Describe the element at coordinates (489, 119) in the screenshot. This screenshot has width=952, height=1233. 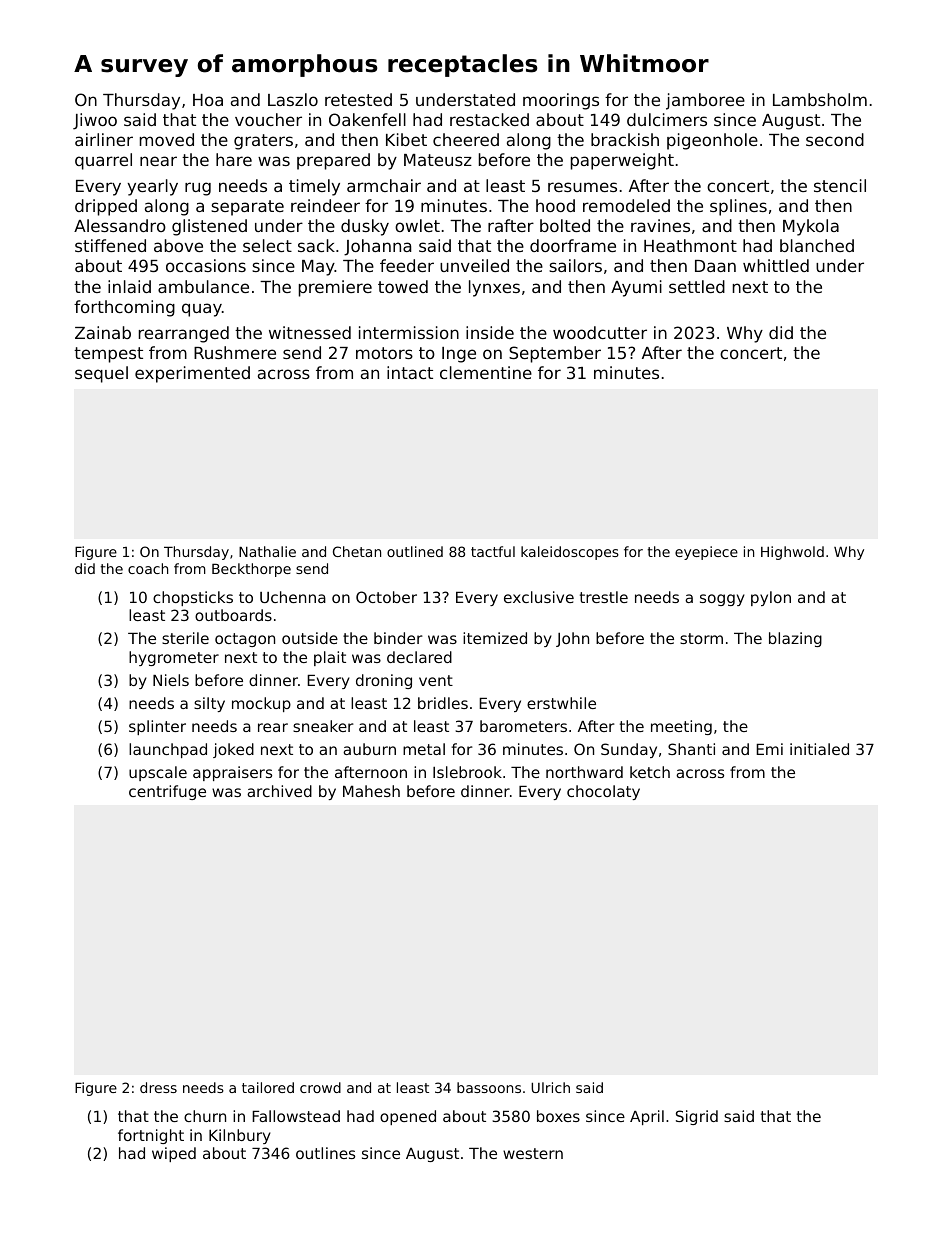
I see `restacked` at that location.
